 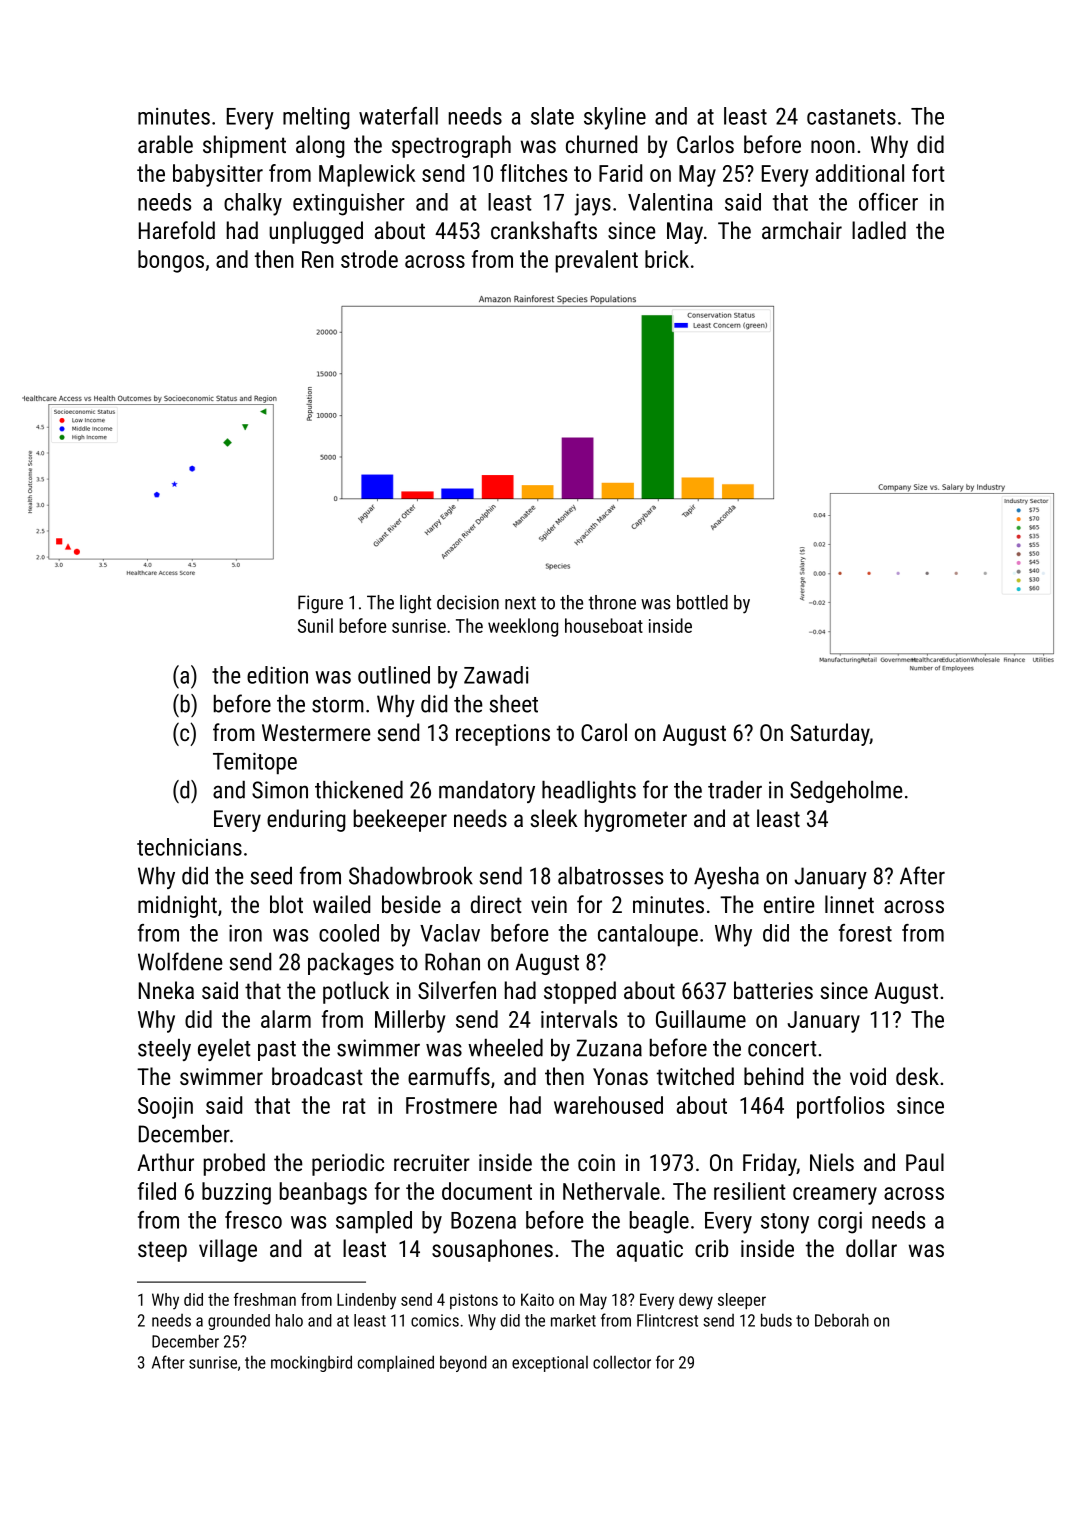 I want to click on Guillaume, so click(x=701, y=1019).
